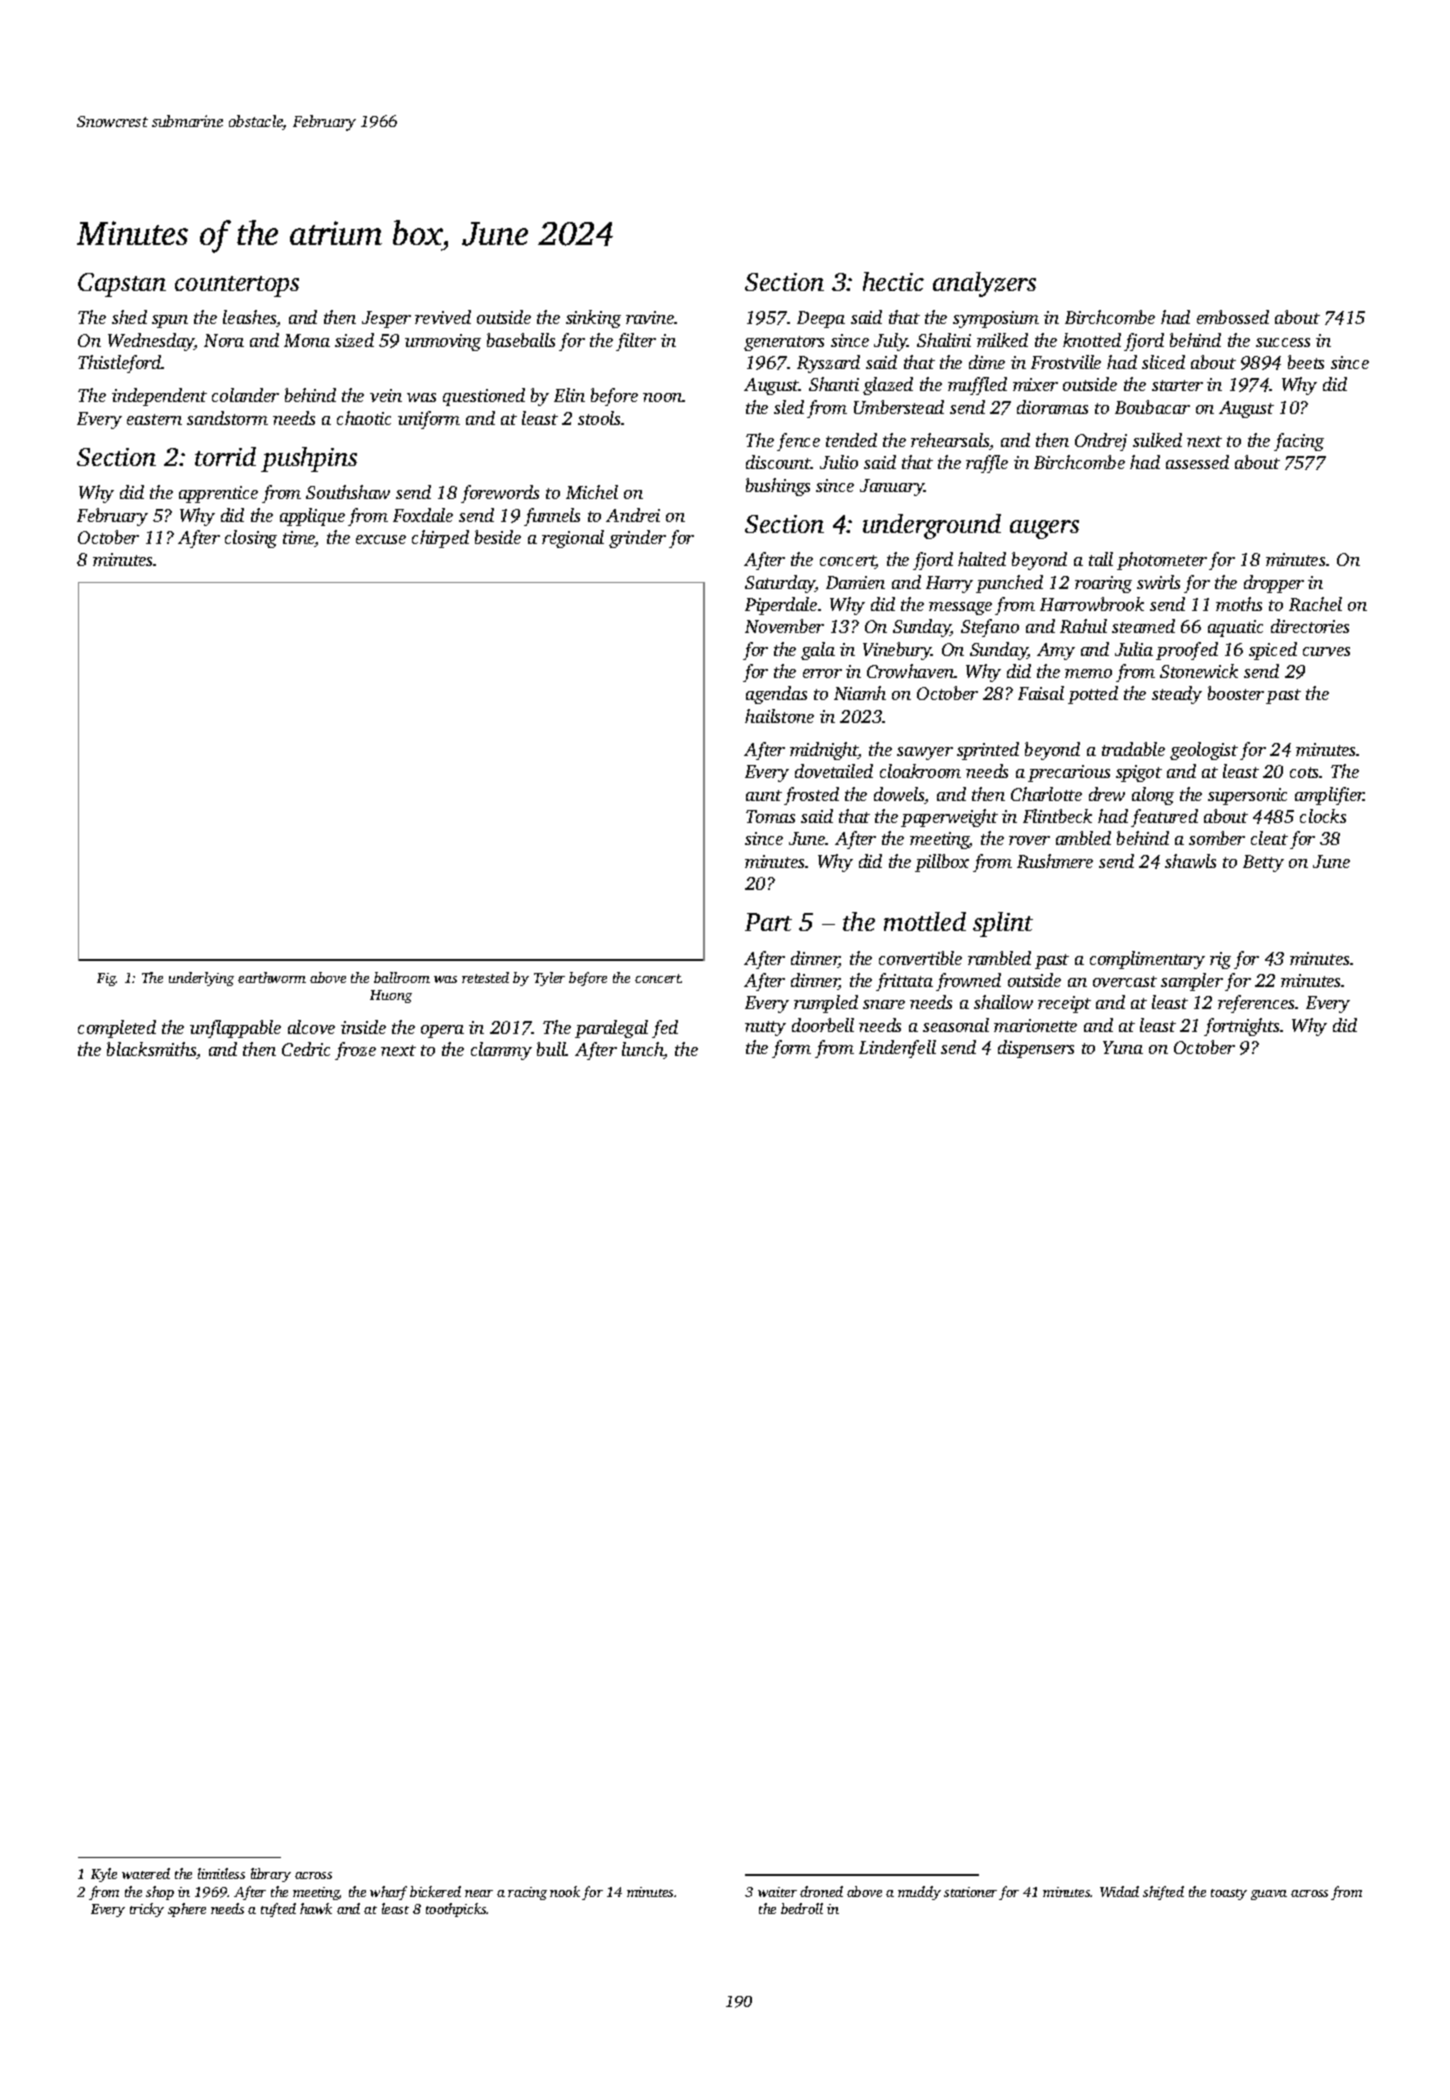 This page has width=1450, height=2100. Describe the element at coordinates (1036, 1049) in the page. I see `dispensers` at that location.
